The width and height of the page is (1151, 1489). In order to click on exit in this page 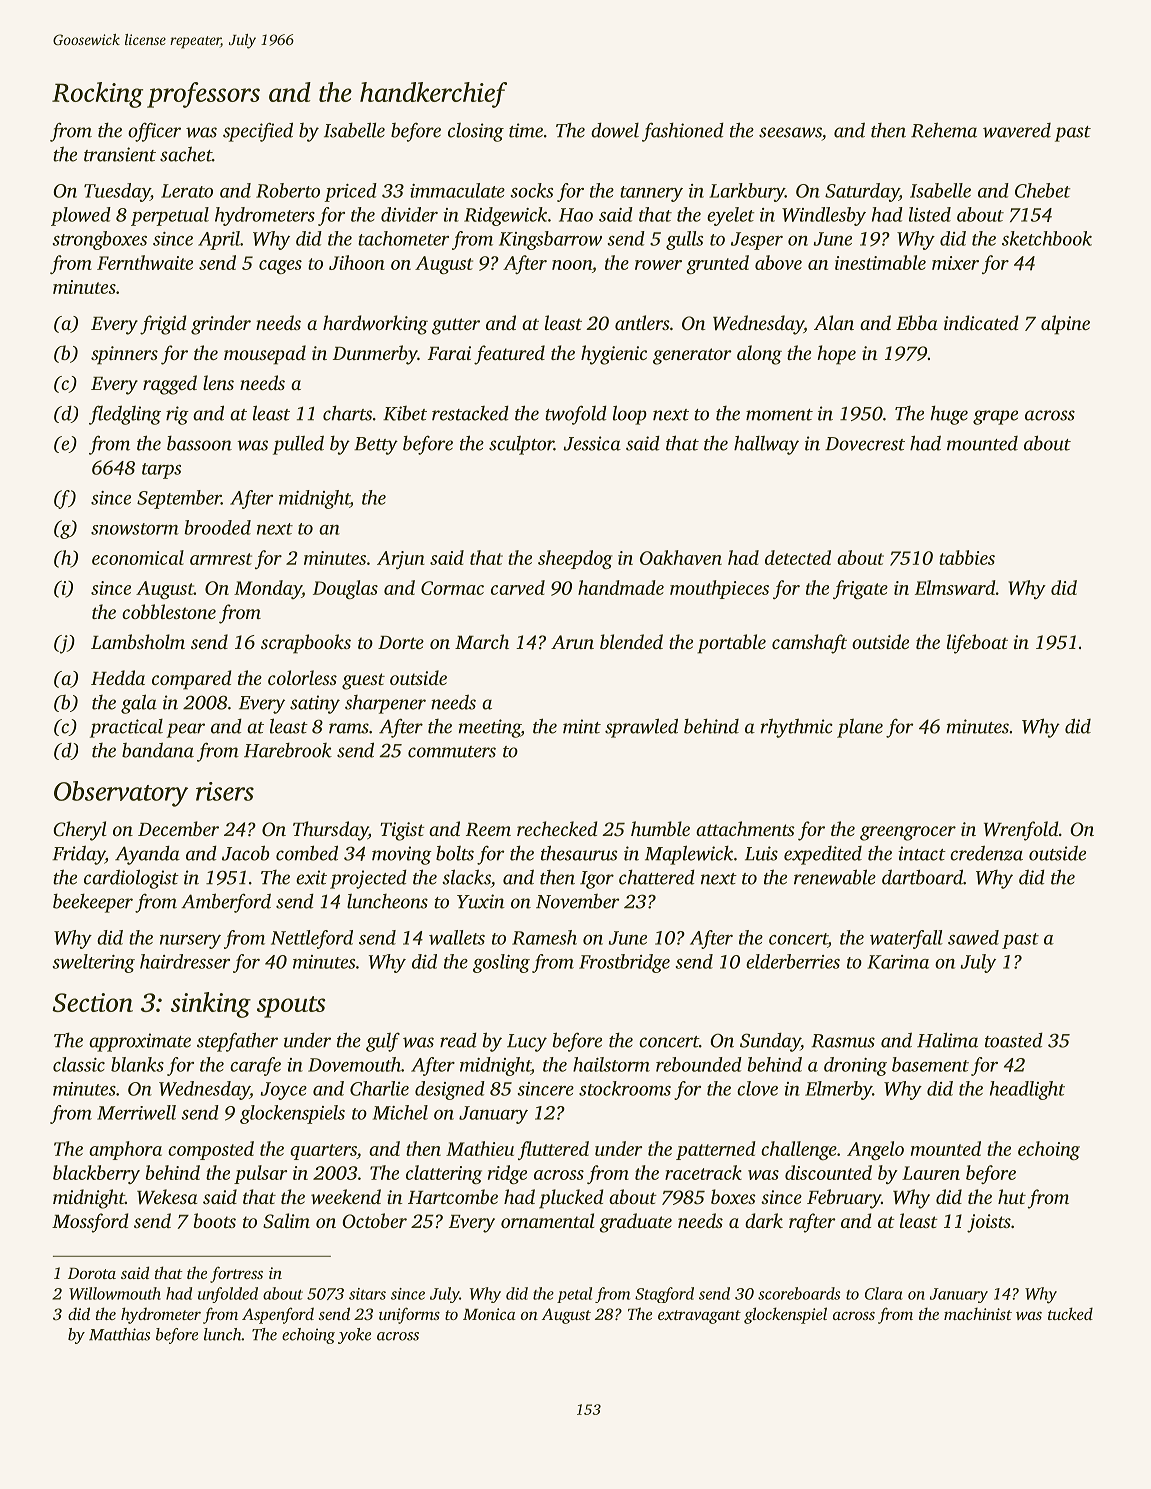, I will do `click(311, 877)`.
